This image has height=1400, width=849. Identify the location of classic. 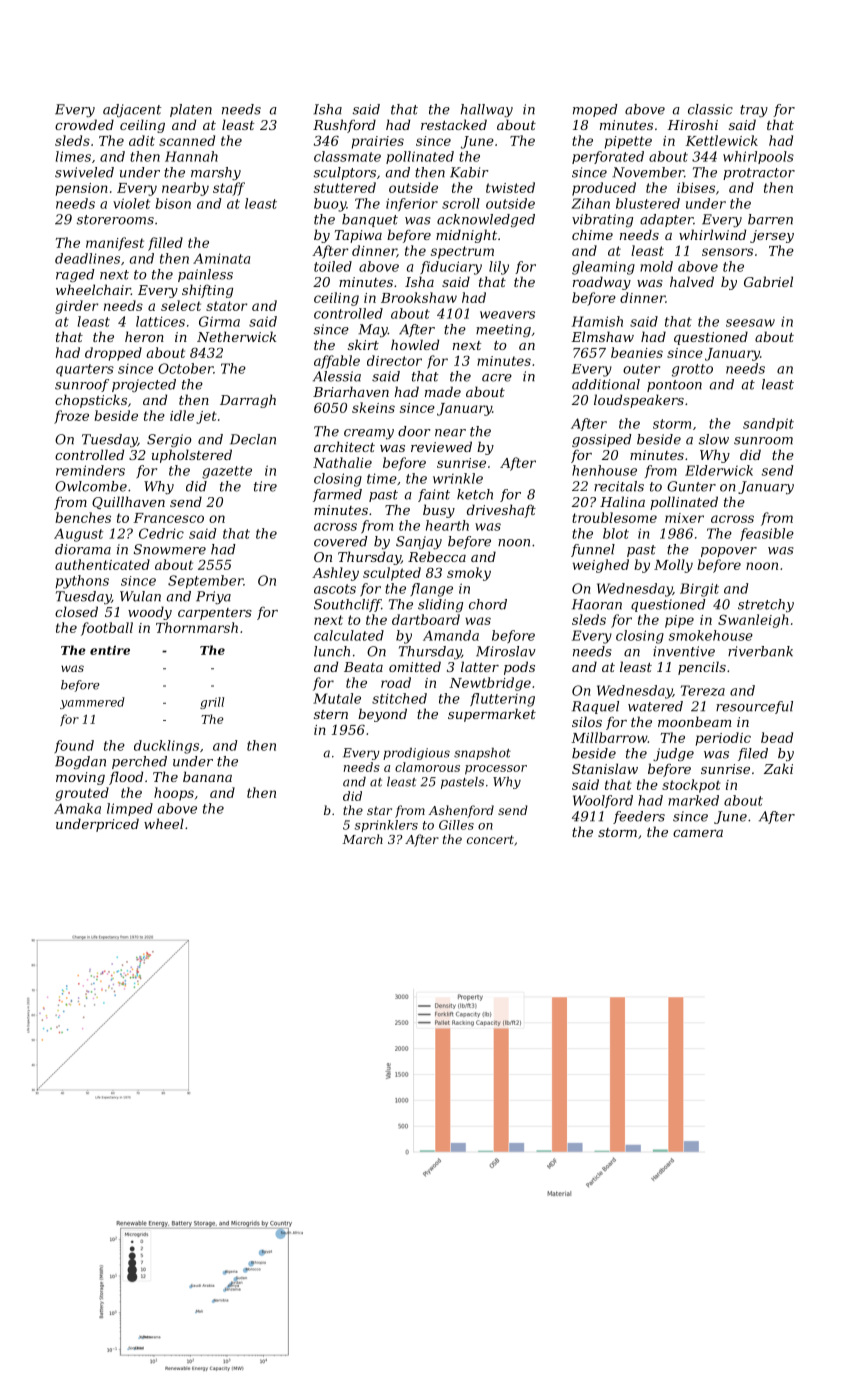
(710, 109).
